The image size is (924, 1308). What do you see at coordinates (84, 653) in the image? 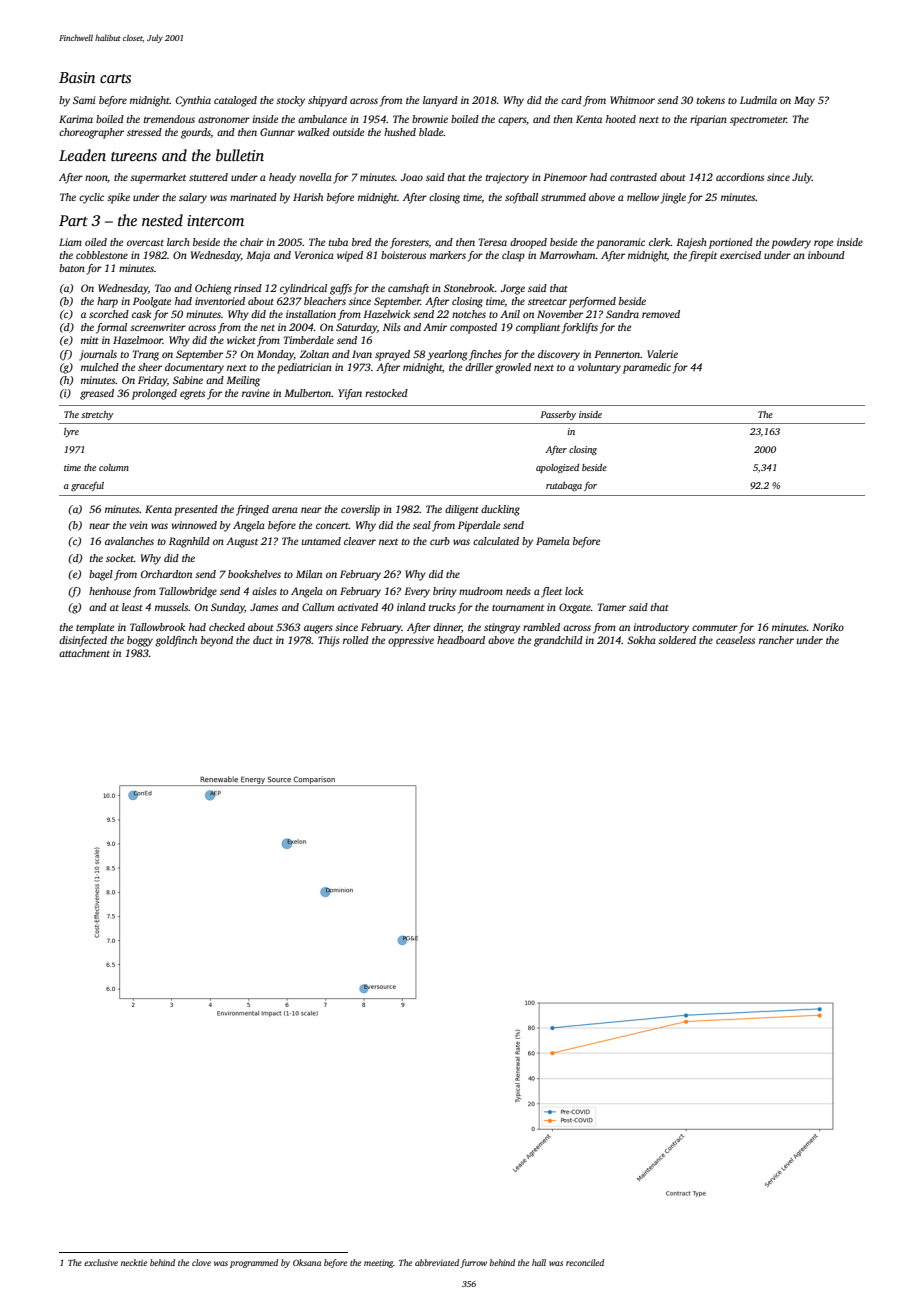
I see `attachment` at bounding box center [84, 653].
